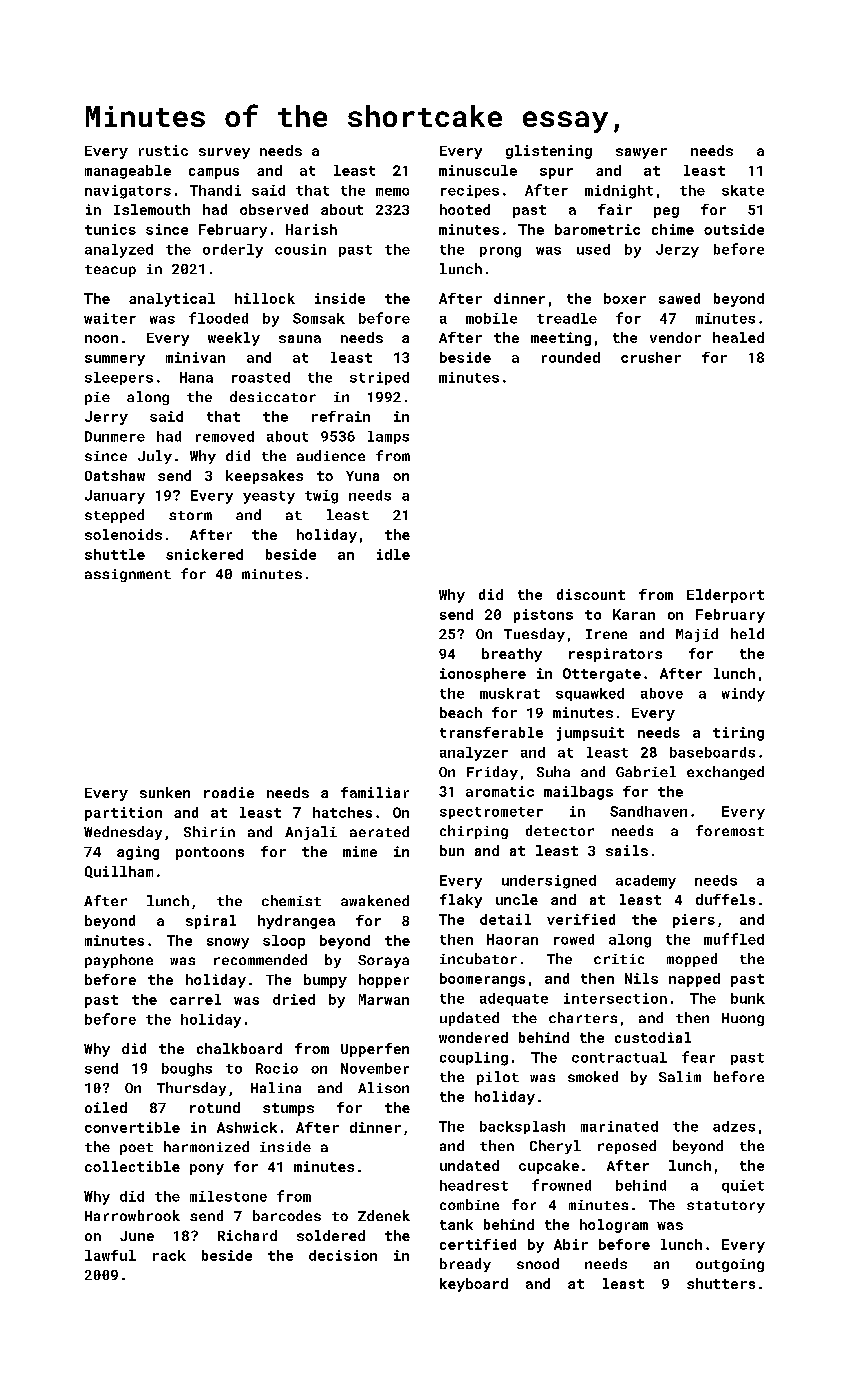  Describe the element at coordinates (590, 694) in the screenshot. I see `squawked` at that location.
